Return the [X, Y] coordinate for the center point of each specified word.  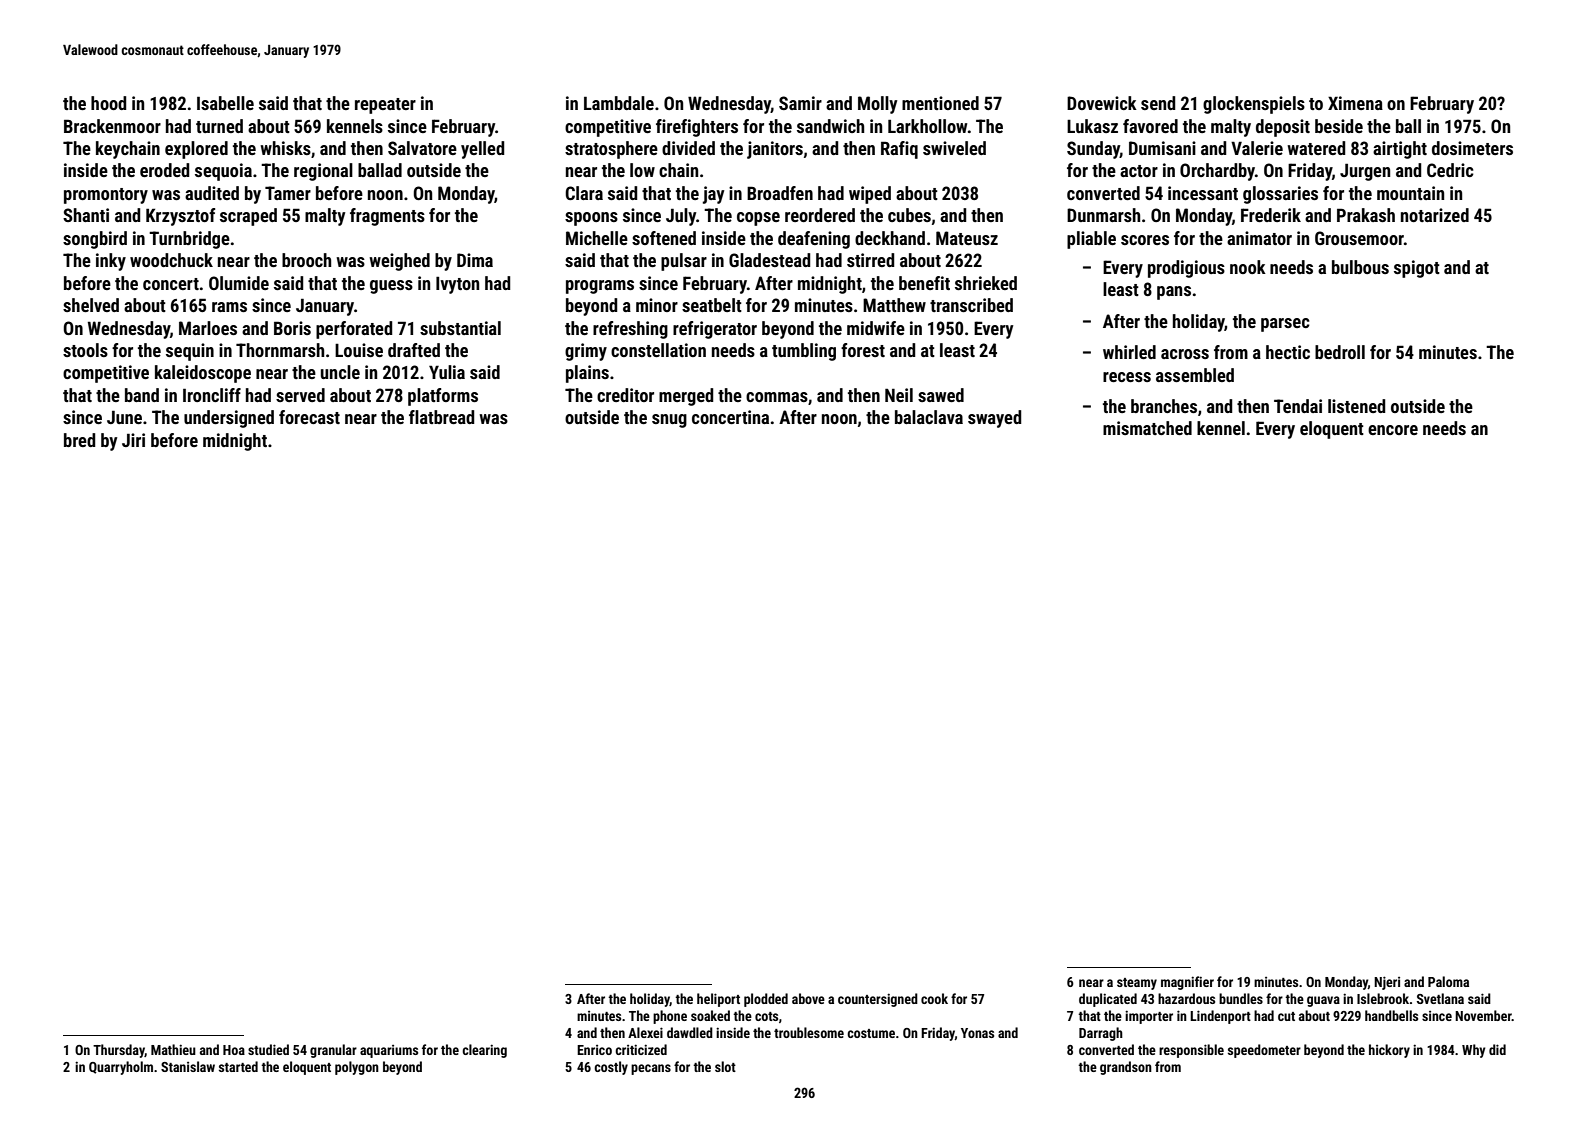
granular [333, 1051]
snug [669, 421]
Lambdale [619, 103]
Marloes [208, 328]
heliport [718, 1000]
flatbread [441, 417]
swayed [994, 419]
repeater [385, 106]
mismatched [1147, 428]
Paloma [1448, 981]
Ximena [1355, 103]
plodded [766, 1000]
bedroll [1340, 352]
